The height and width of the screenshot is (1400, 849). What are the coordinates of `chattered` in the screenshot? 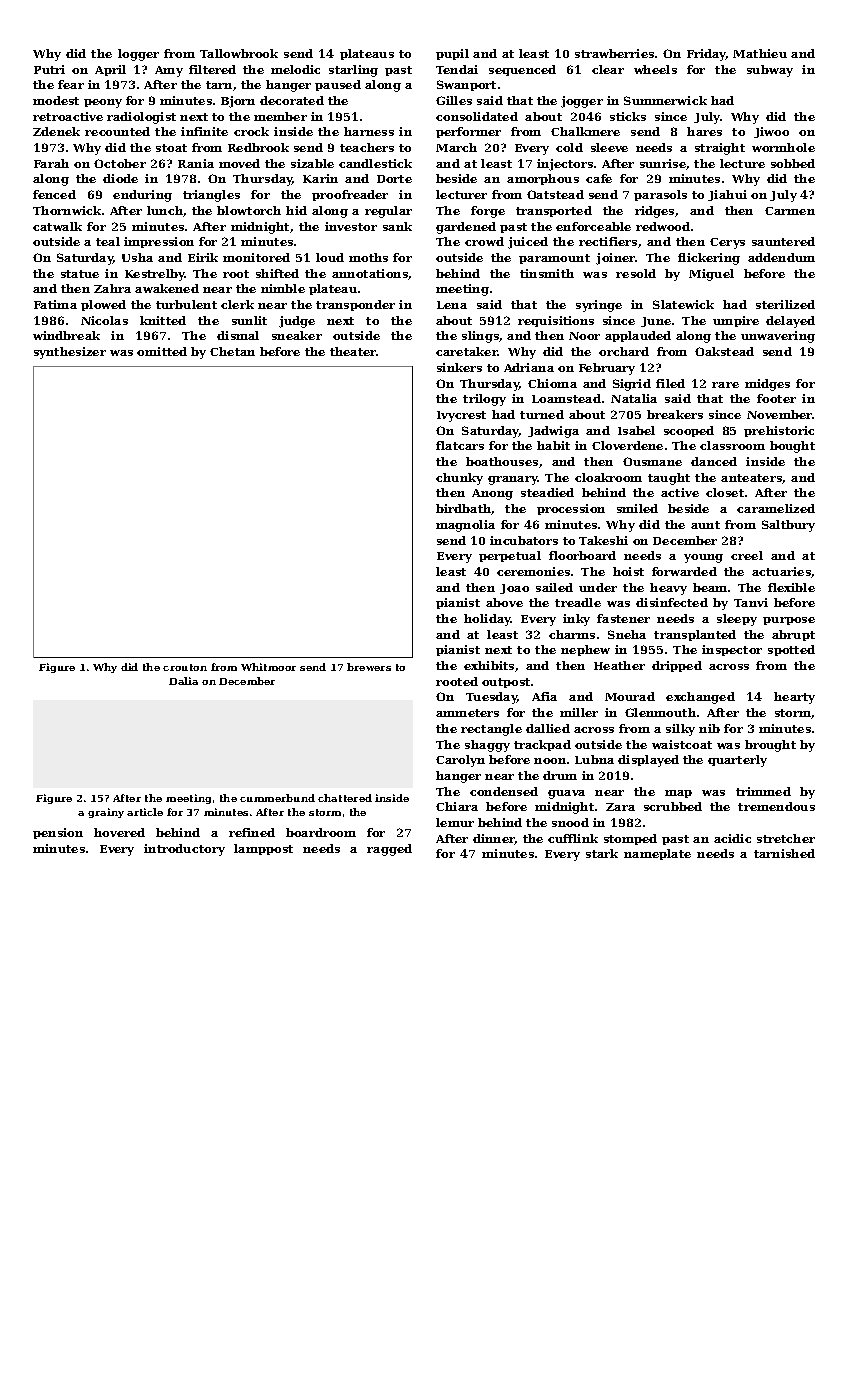 It's located at (345, 798).
